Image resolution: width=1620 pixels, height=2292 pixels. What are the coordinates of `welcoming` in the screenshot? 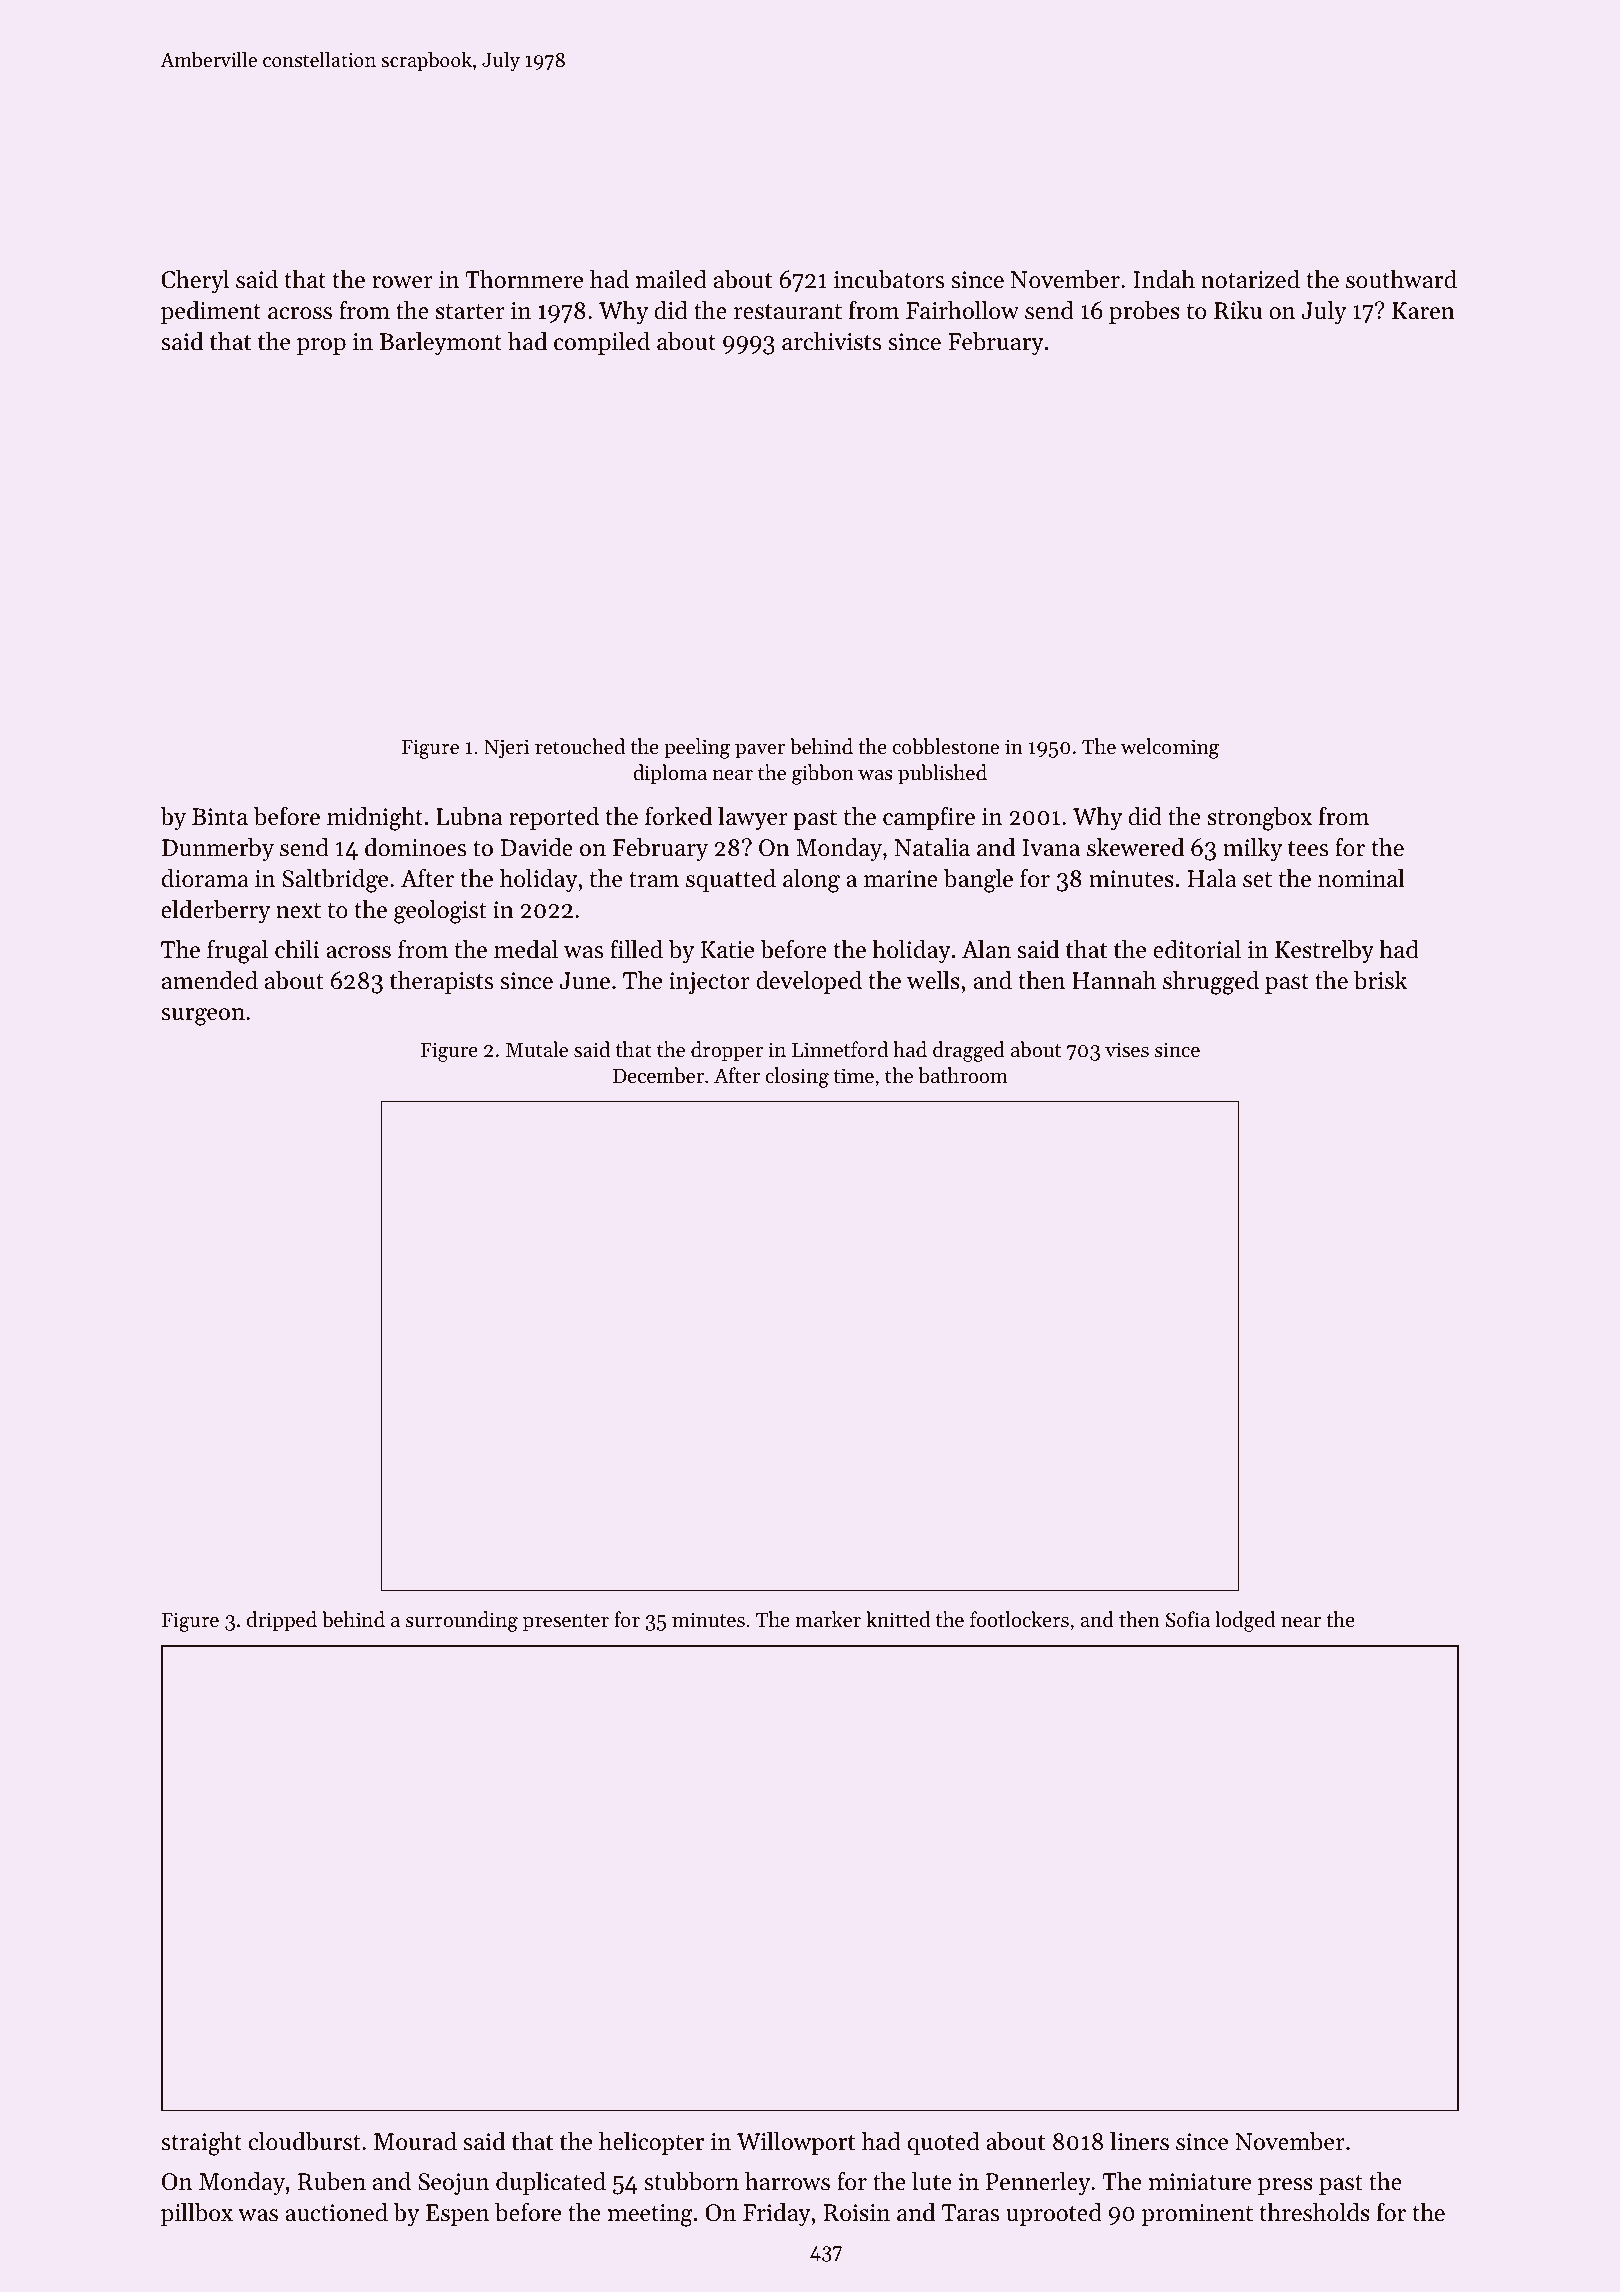 It's located at (1170, 748).
